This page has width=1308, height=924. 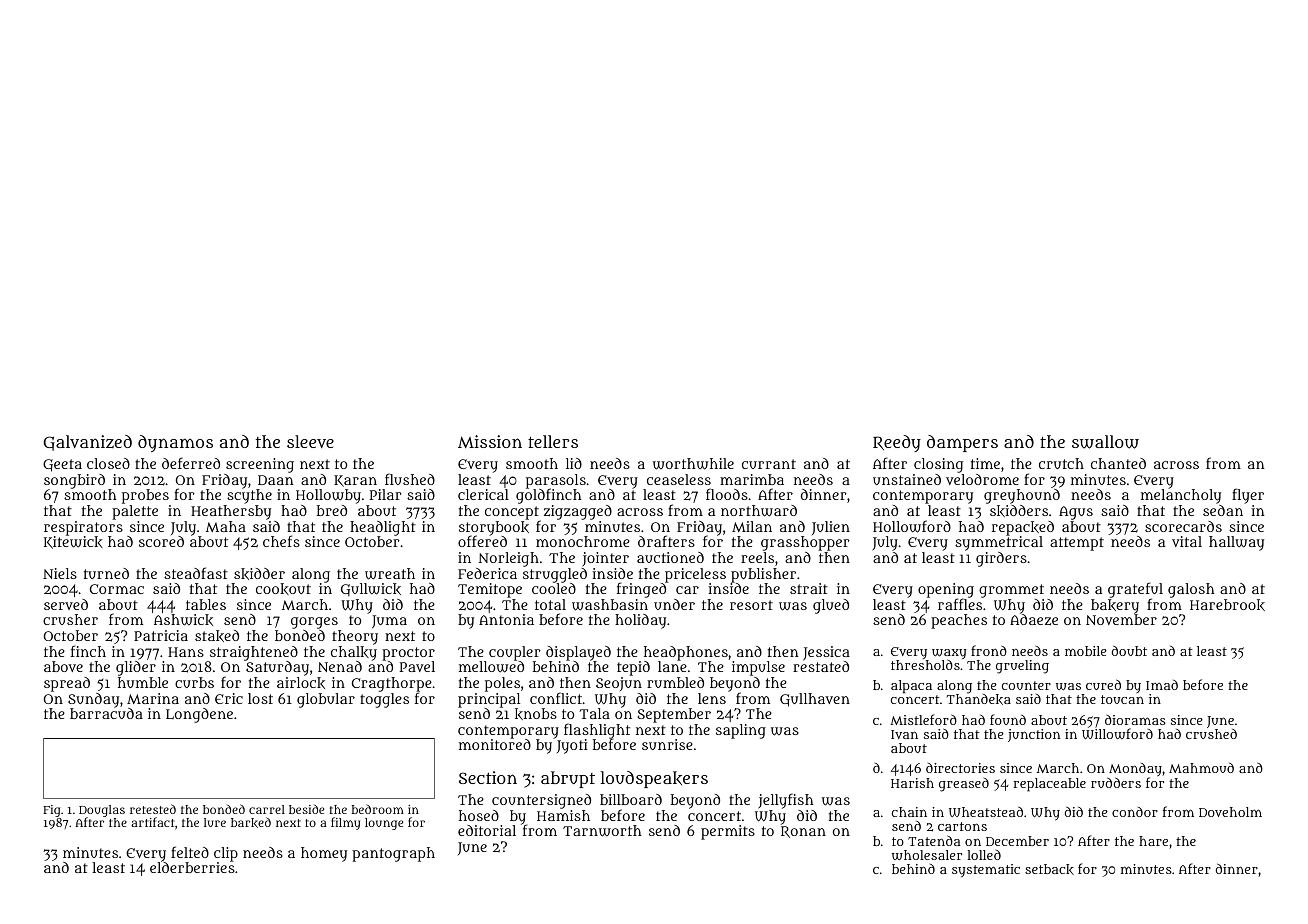 What do you see at coordinates (199, 715) in the page?
I see `Longdene` at bounding box center [199, 715].
